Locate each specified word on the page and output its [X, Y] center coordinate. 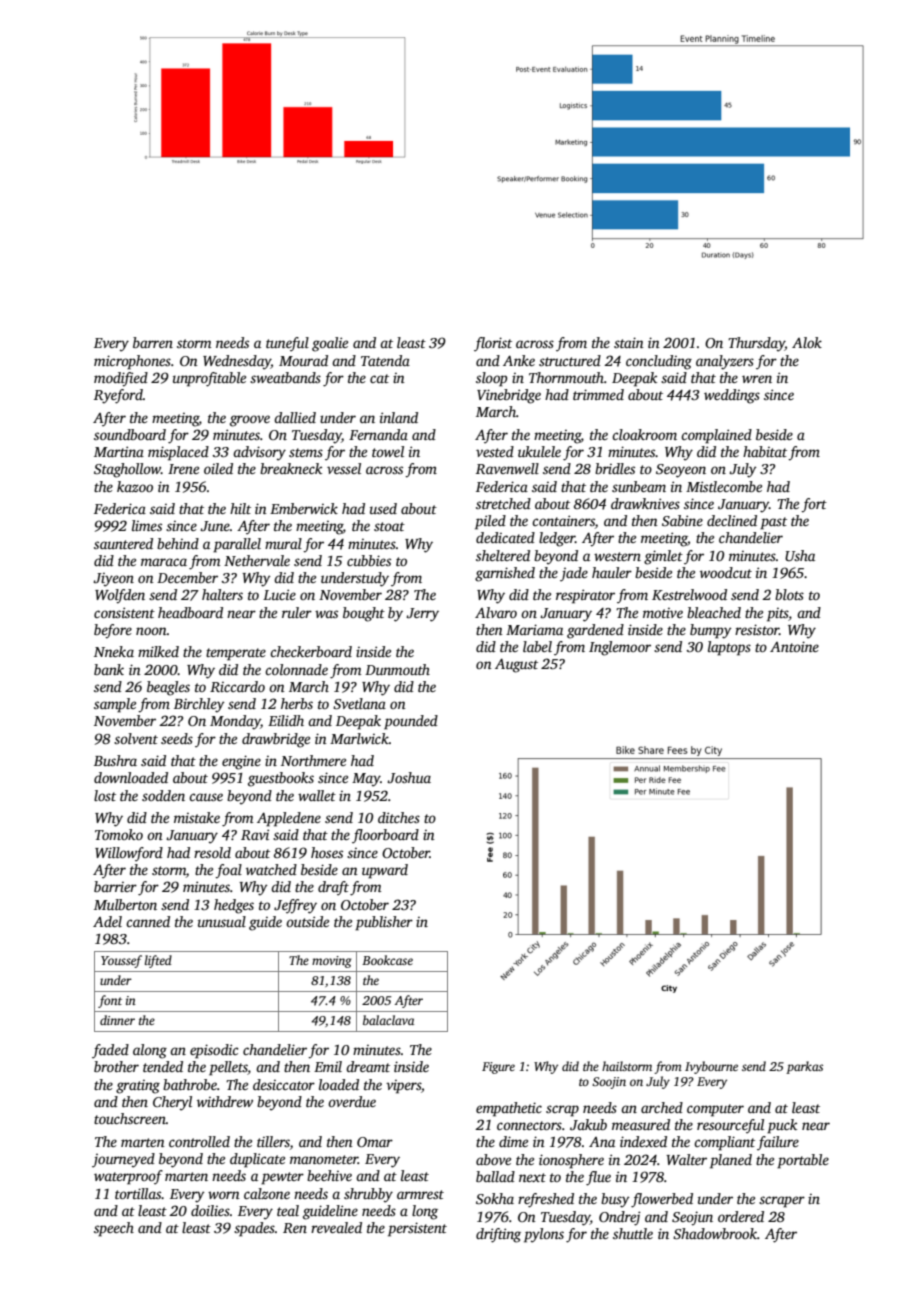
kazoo [135, 486]
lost [105, 795]
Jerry [422, 615]
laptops [729, 648]
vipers [403, 1087]
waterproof [128, 1177]
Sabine [682, 520]
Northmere [313, 760]
